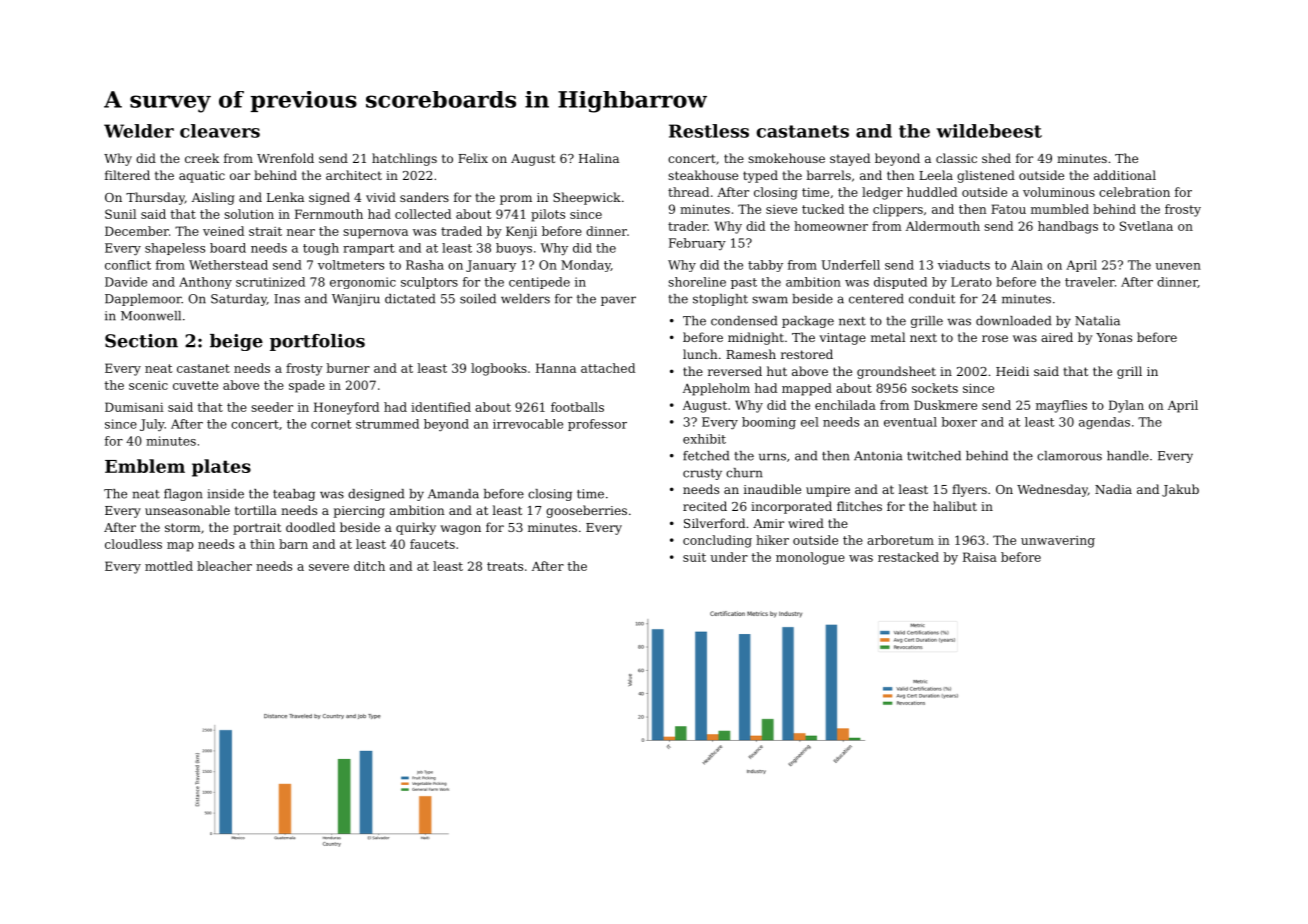  What do you see at coordinates (516, 200) in the document?
I see `prom` at bounding box center [516, 200].
